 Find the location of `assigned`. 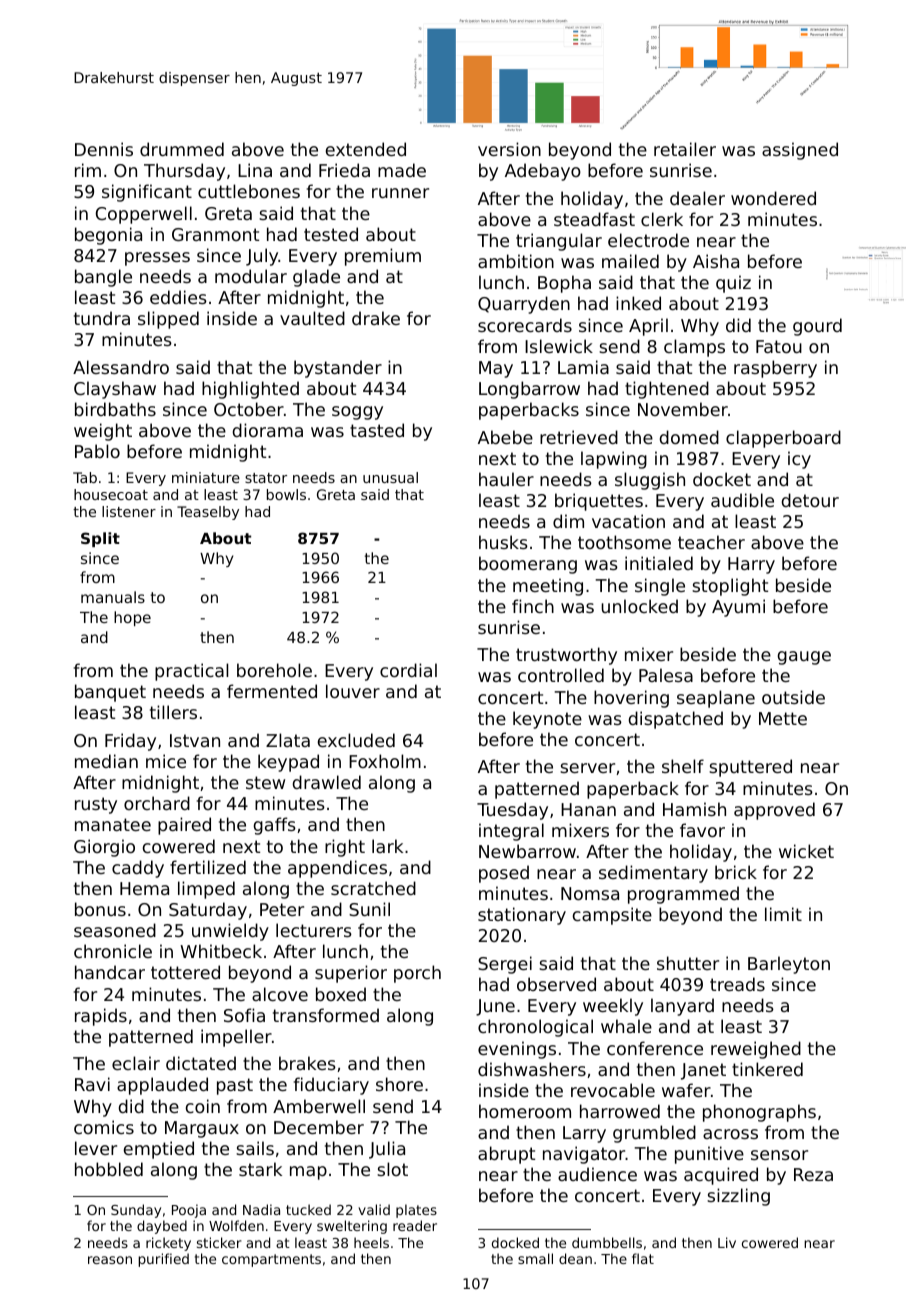

assigned is located at coordinates (800, 151).
